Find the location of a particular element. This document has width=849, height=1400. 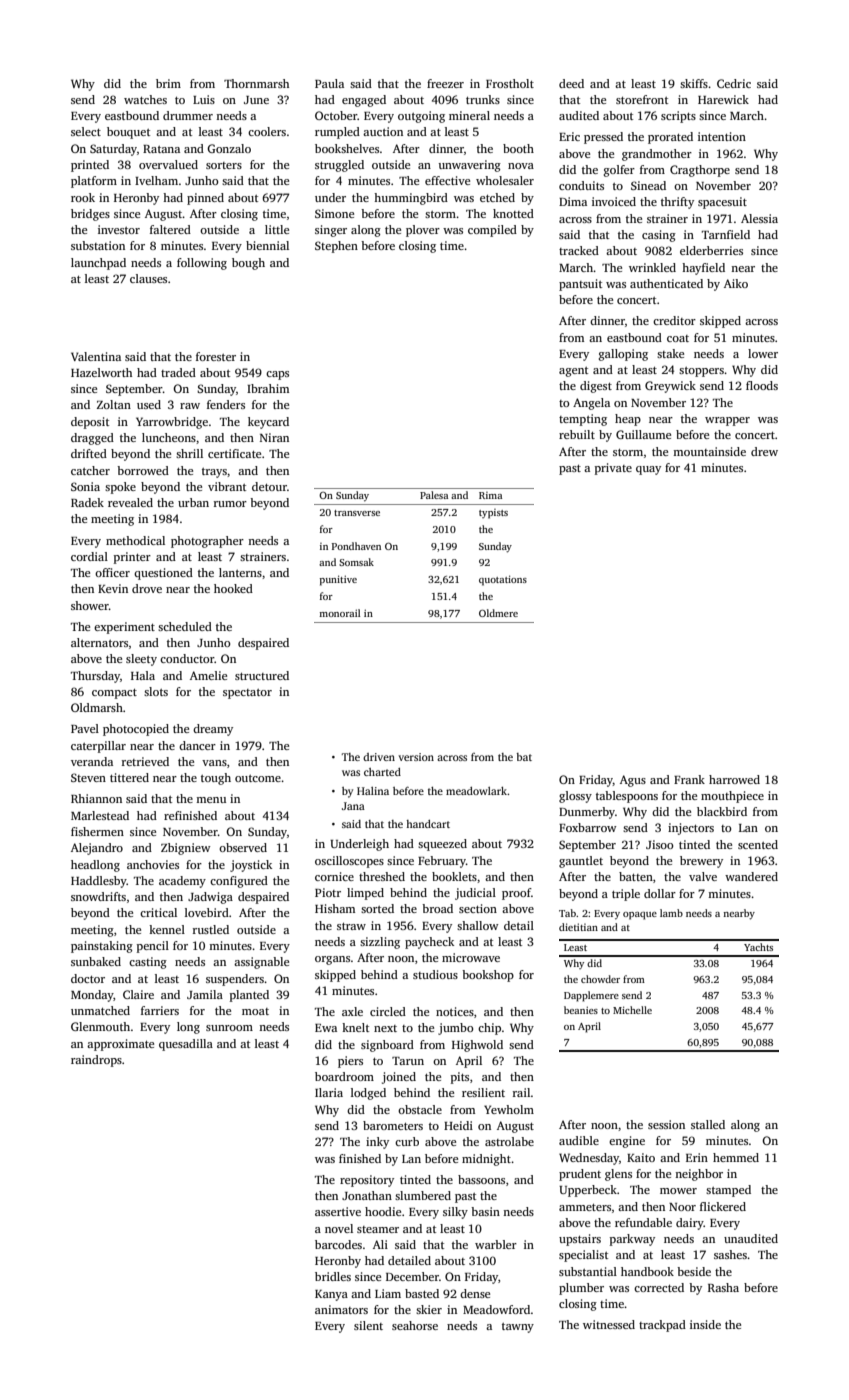

shower is located at coordinates (90, 605).
